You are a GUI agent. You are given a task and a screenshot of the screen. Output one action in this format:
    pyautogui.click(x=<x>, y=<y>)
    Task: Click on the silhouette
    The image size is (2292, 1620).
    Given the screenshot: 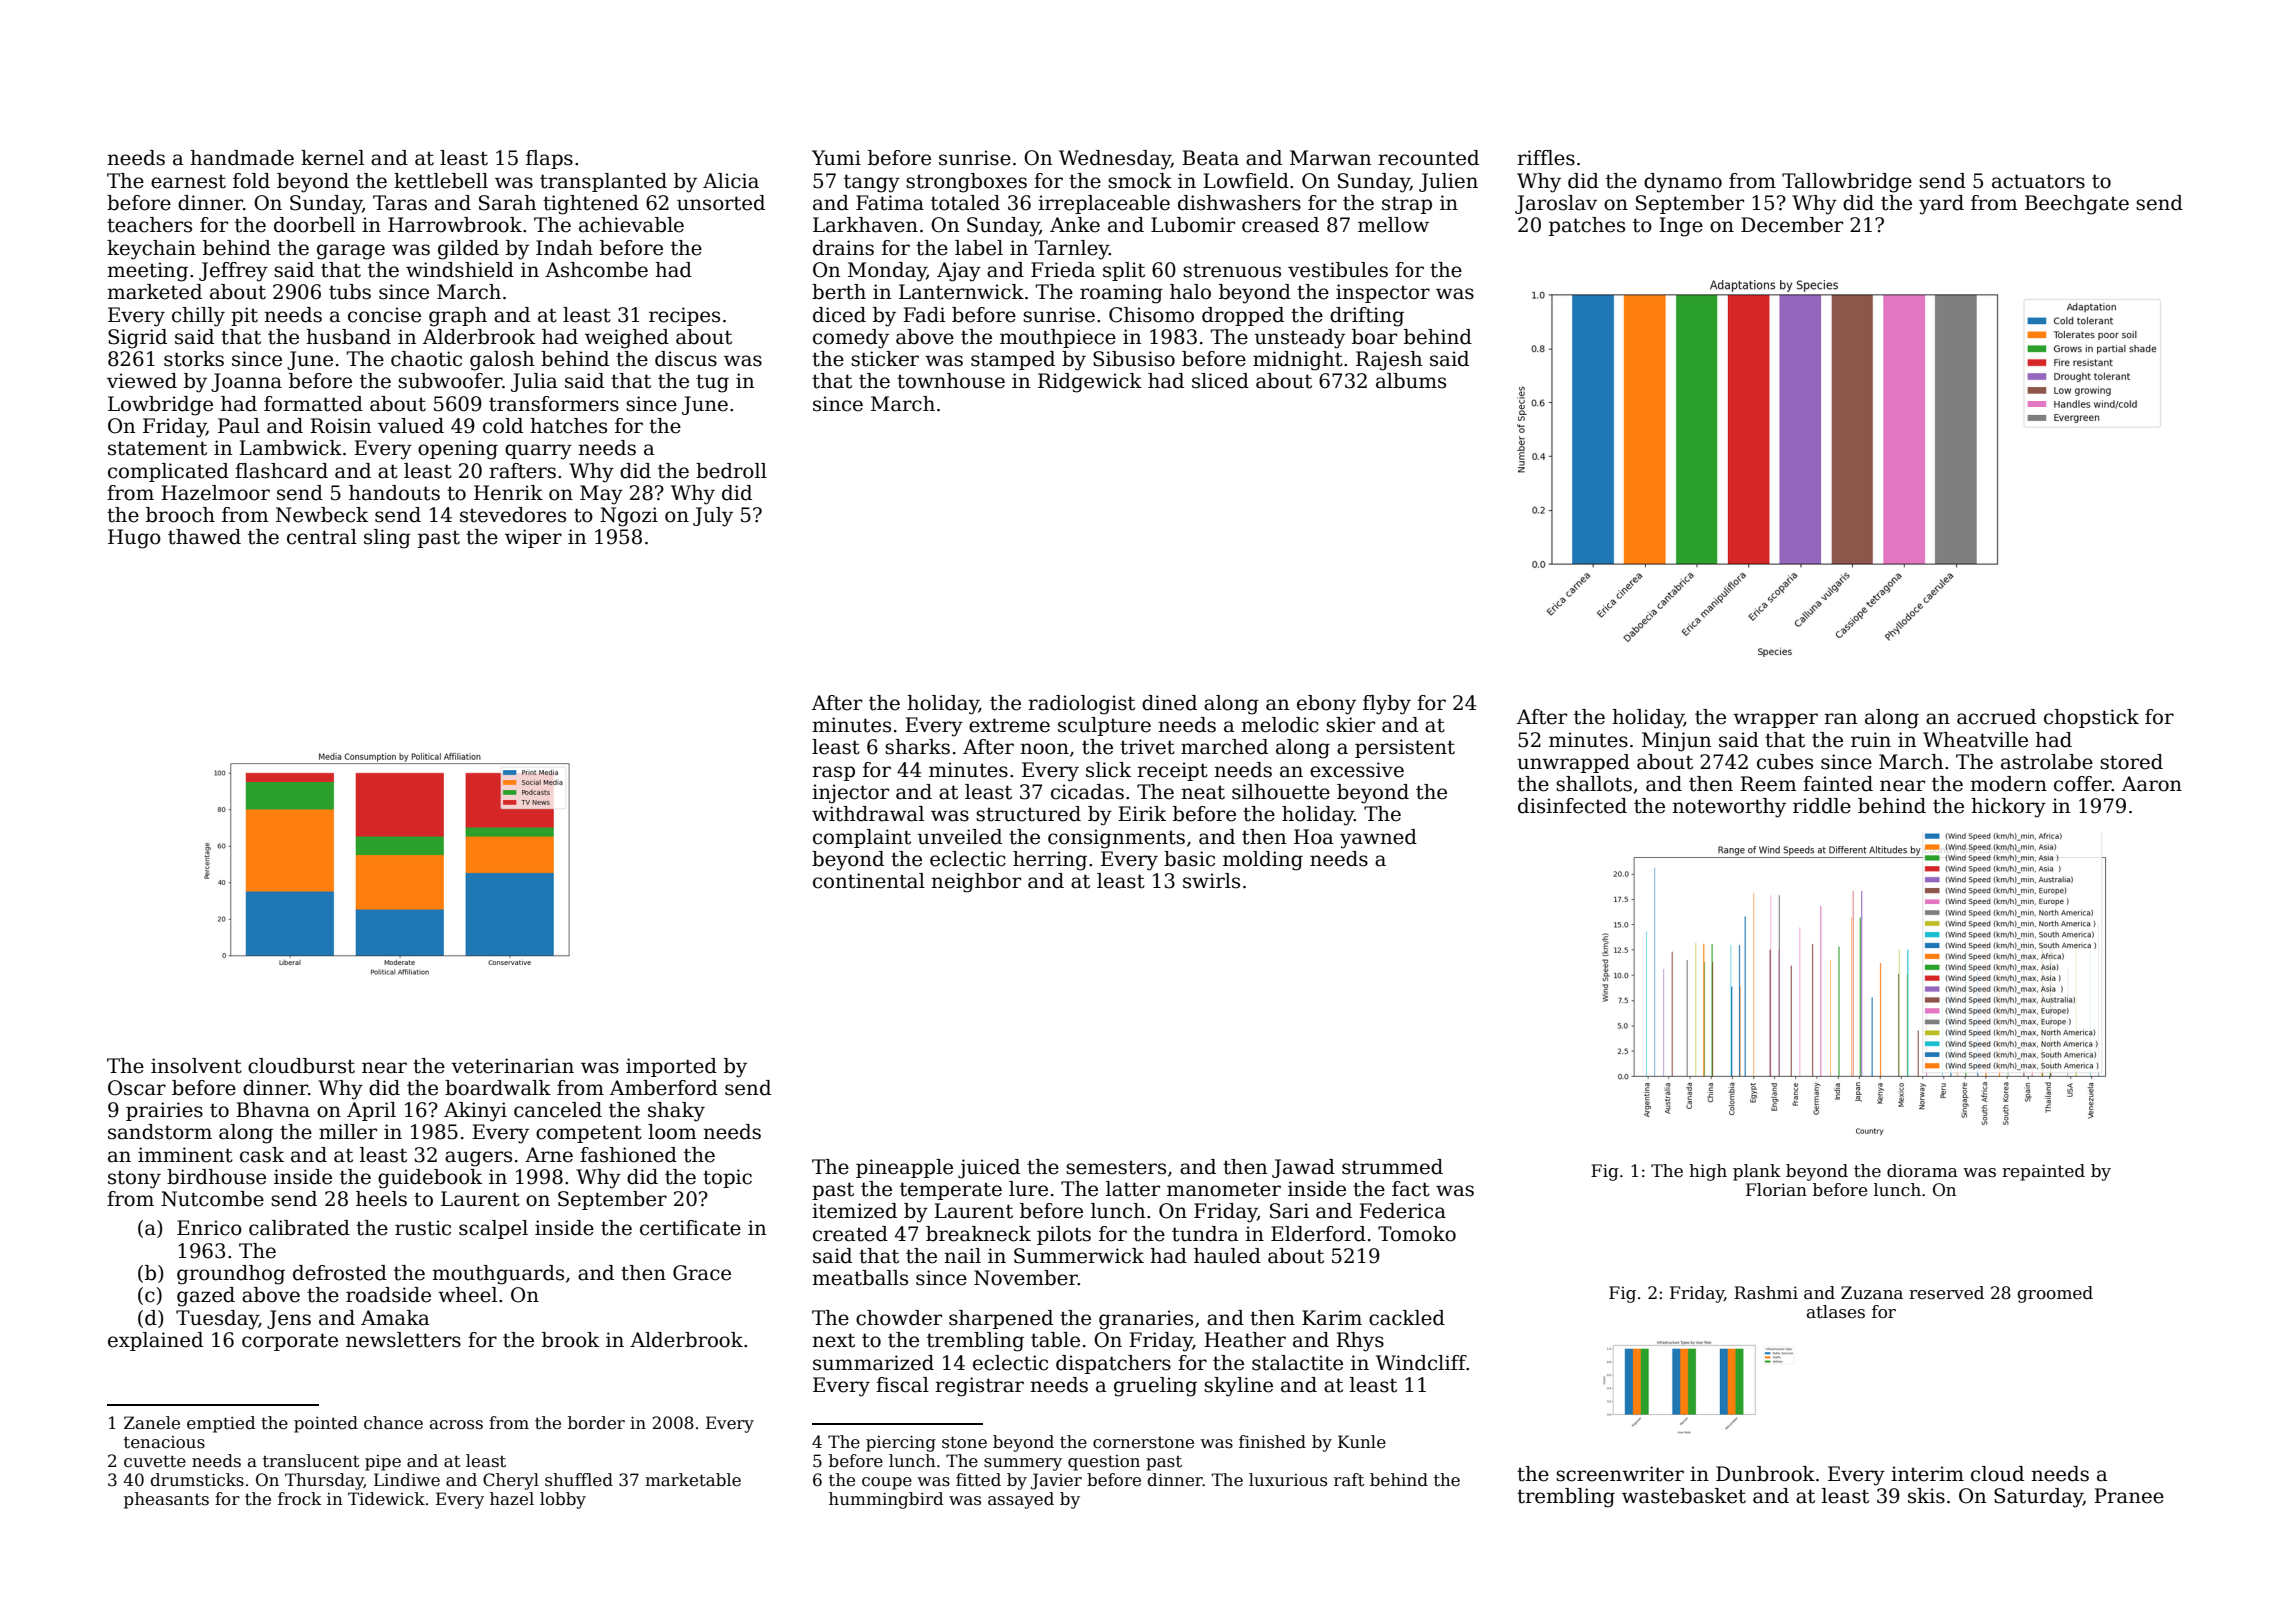 What is the action you would take?
    pyautogui.click(x=1281, y=792)
